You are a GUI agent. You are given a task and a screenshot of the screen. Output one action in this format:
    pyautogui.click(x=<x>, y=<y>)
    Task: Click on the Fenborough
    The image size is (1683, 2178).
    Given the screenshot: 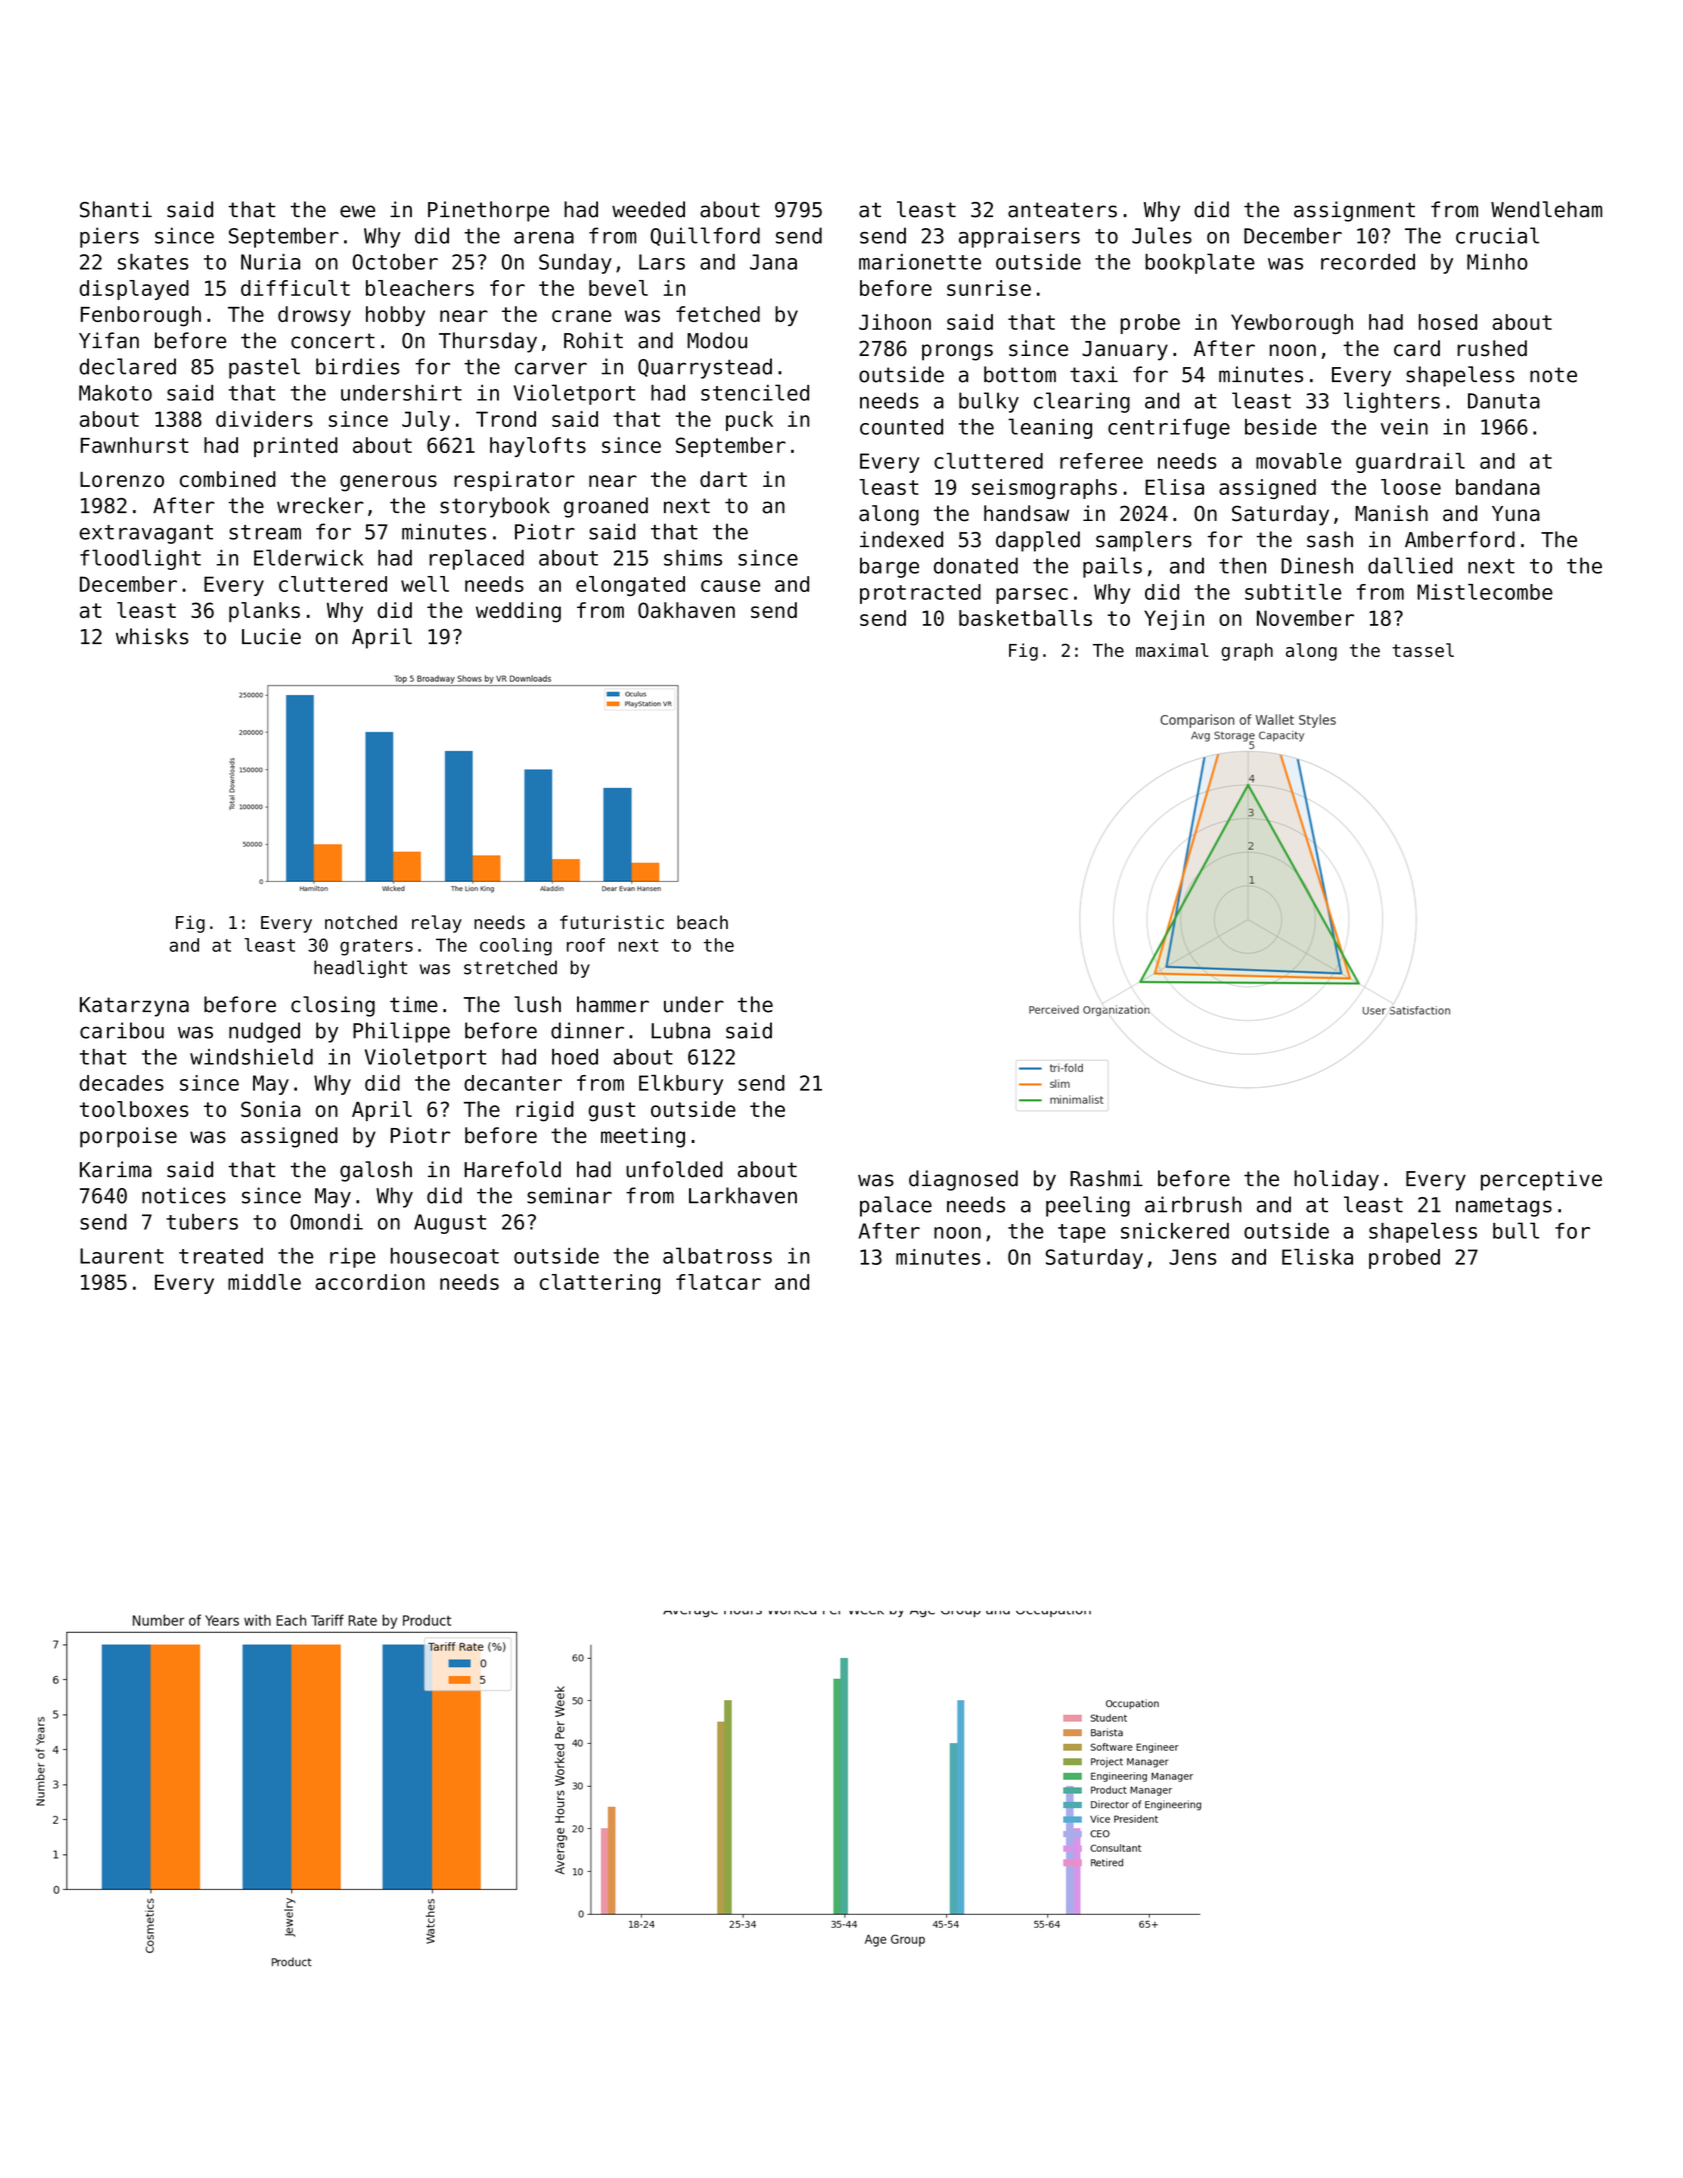 What is the action you would take?
    pyautogui.click(x=141, y=316)
